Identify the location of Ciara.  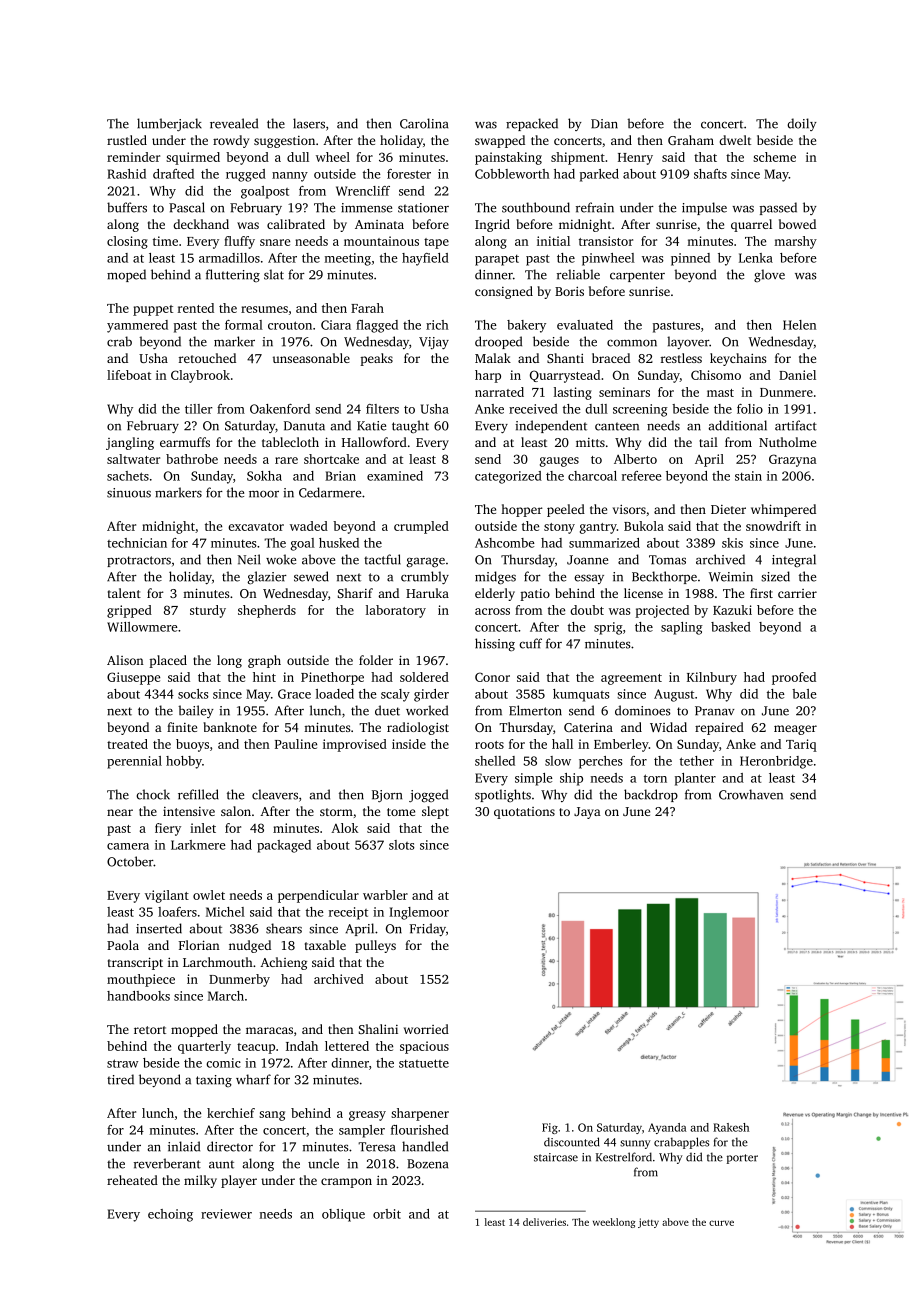
(336, 325).
